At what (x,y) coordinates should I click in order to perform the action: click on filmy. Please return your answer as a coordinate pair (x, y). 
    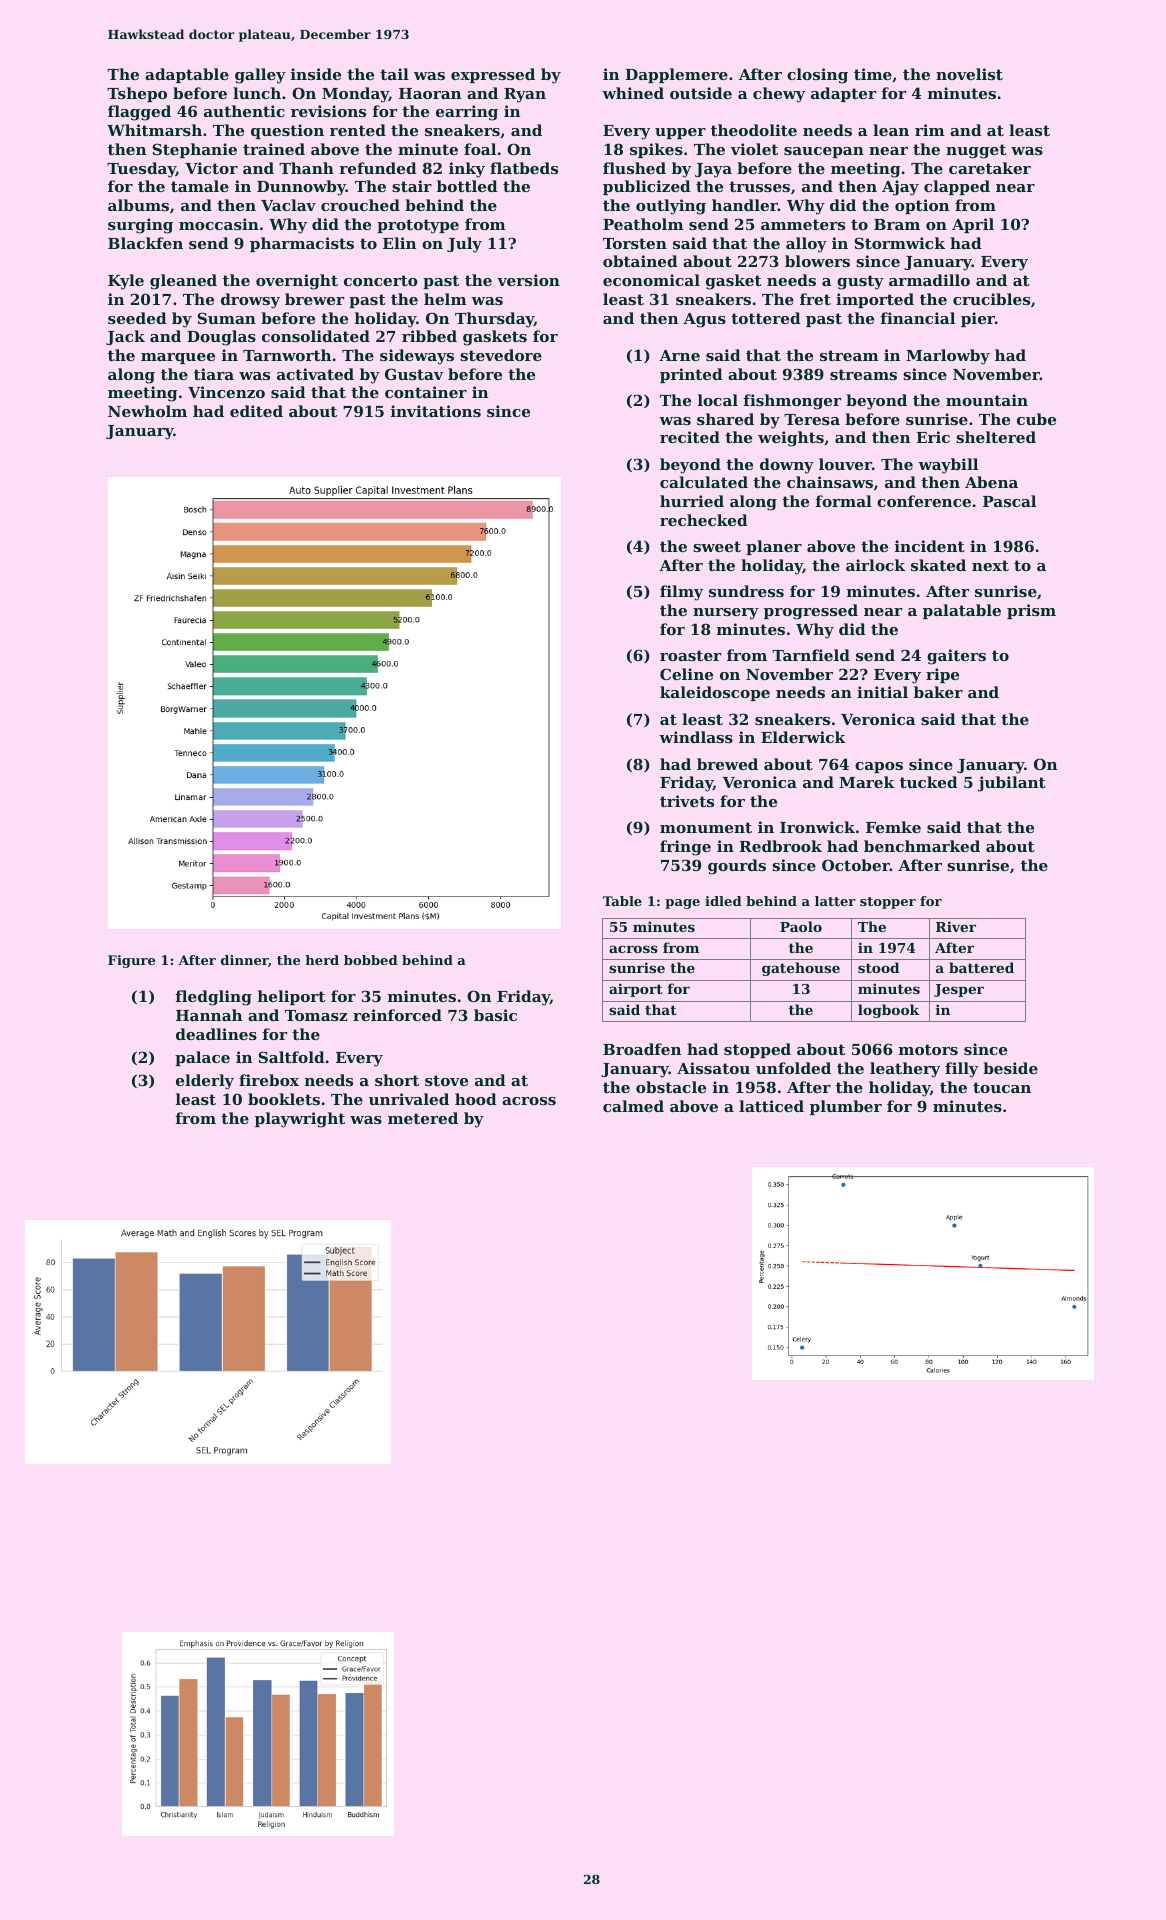
    Looking at the image, I should click on (681, 593).
